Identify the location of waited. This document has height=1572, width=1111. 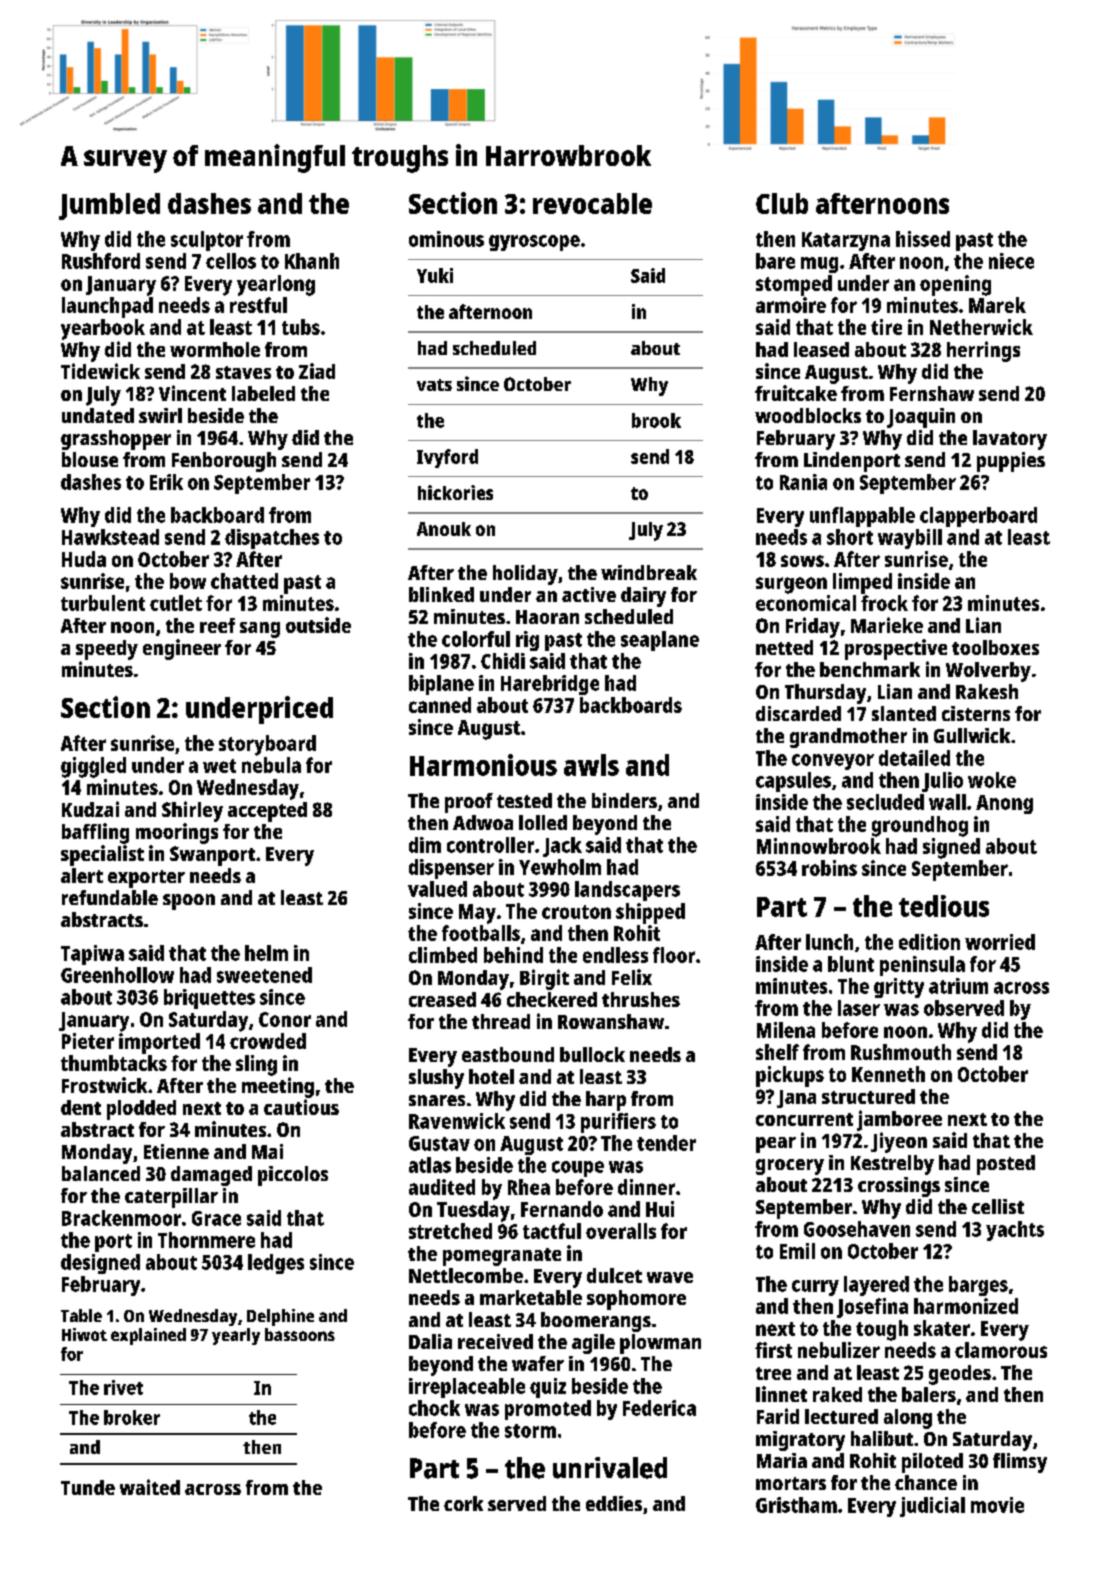
(150, 1487).
